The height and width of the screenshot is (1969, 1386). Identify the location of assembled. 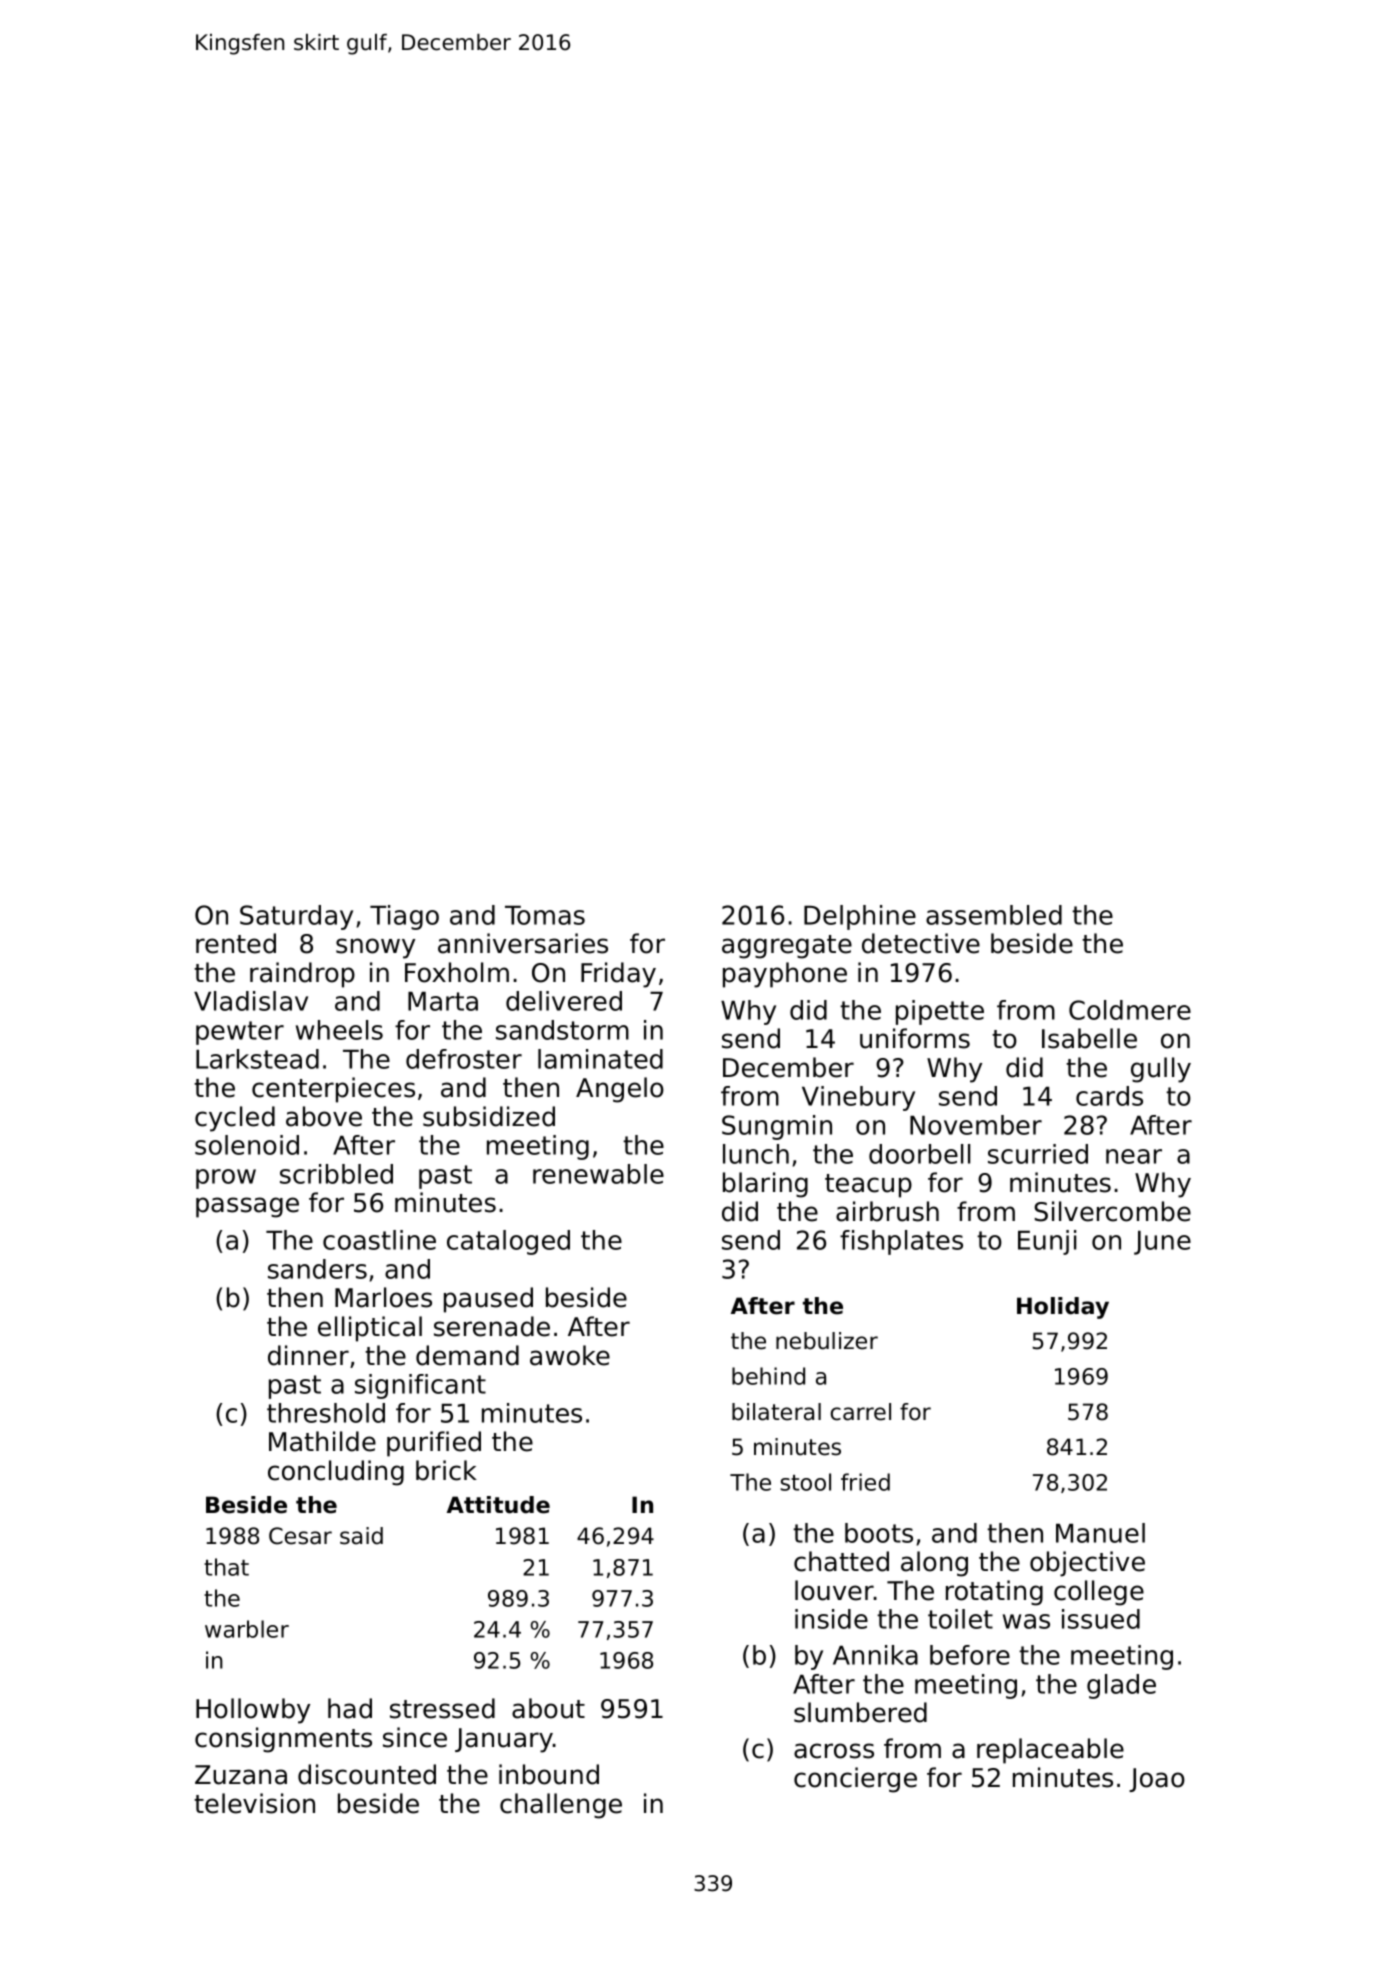
(994, 915).
